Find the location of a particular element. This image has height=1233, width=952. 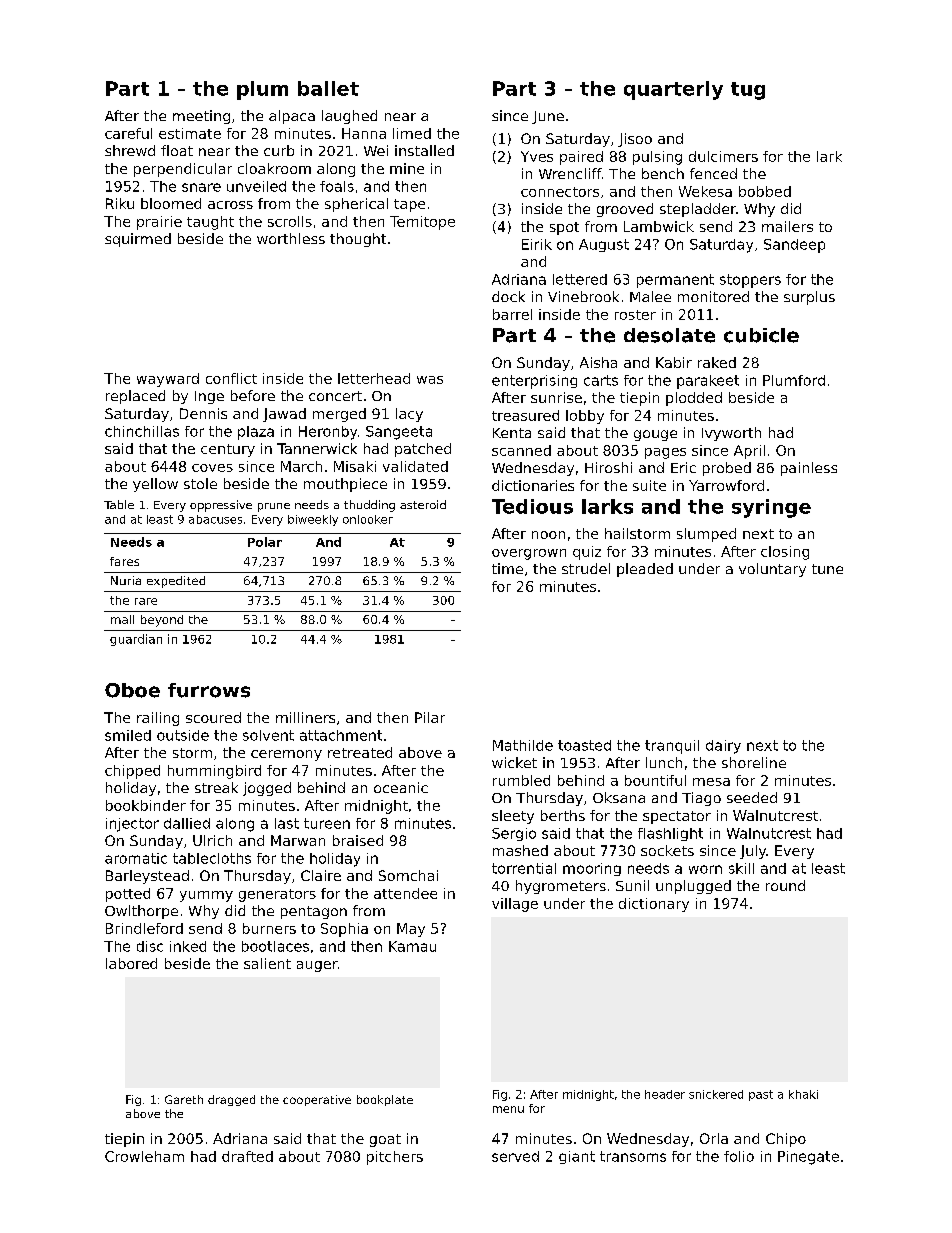

labored is located at coordinates (131, 963).
